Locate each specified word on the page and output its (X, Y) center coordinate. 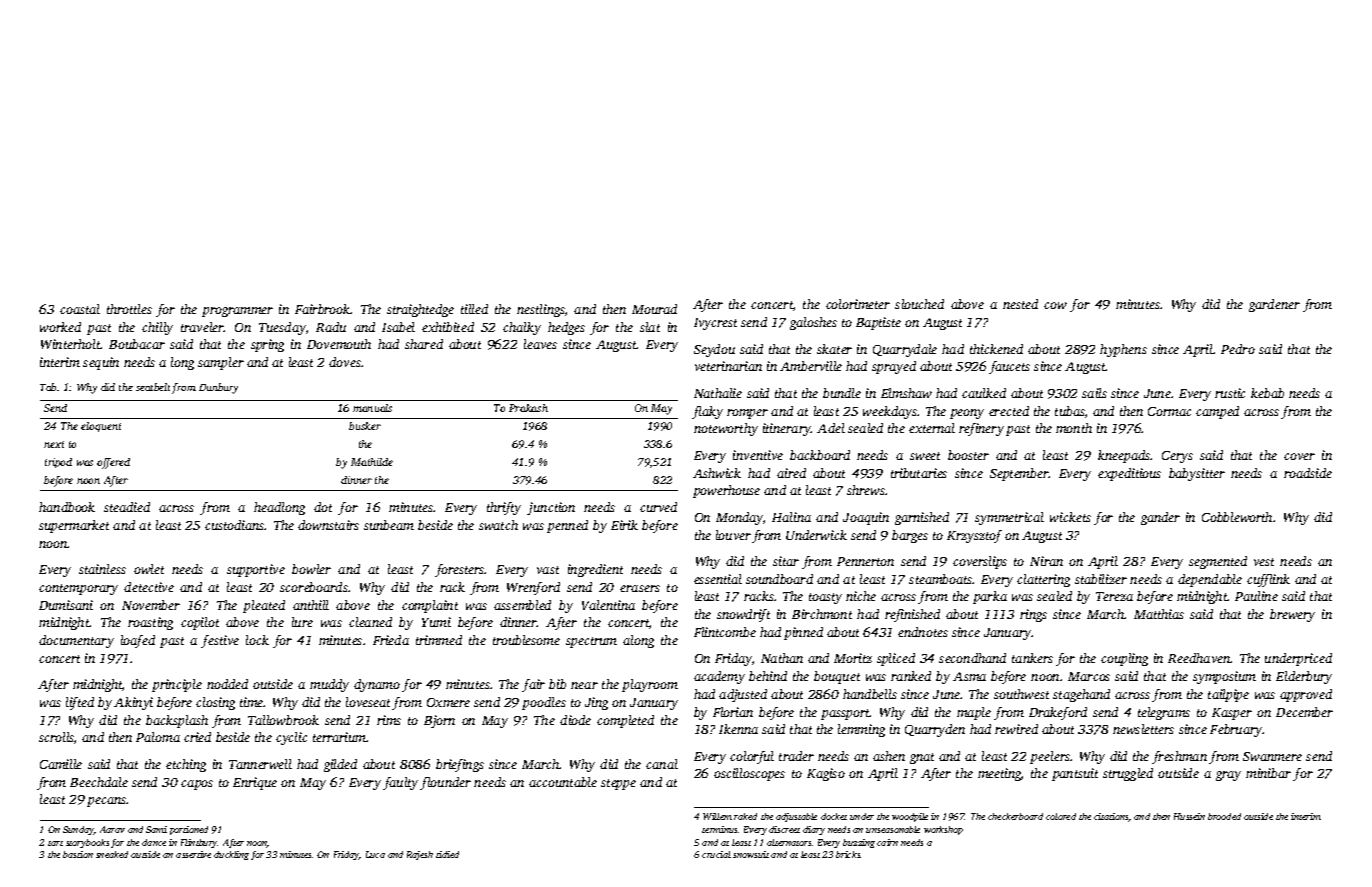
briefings (460, 765)
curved (658, 507)
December (1304, 712)
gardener (1274, 305)
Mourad (654, 309)
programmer (237, 312)
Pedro (1238, 349)
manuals (372, 408)
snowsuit (751, 854)
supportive (256, 570)
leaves (540, 344)
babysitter (1197, 474)
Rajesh (420, 855)
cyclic (291, 738)
